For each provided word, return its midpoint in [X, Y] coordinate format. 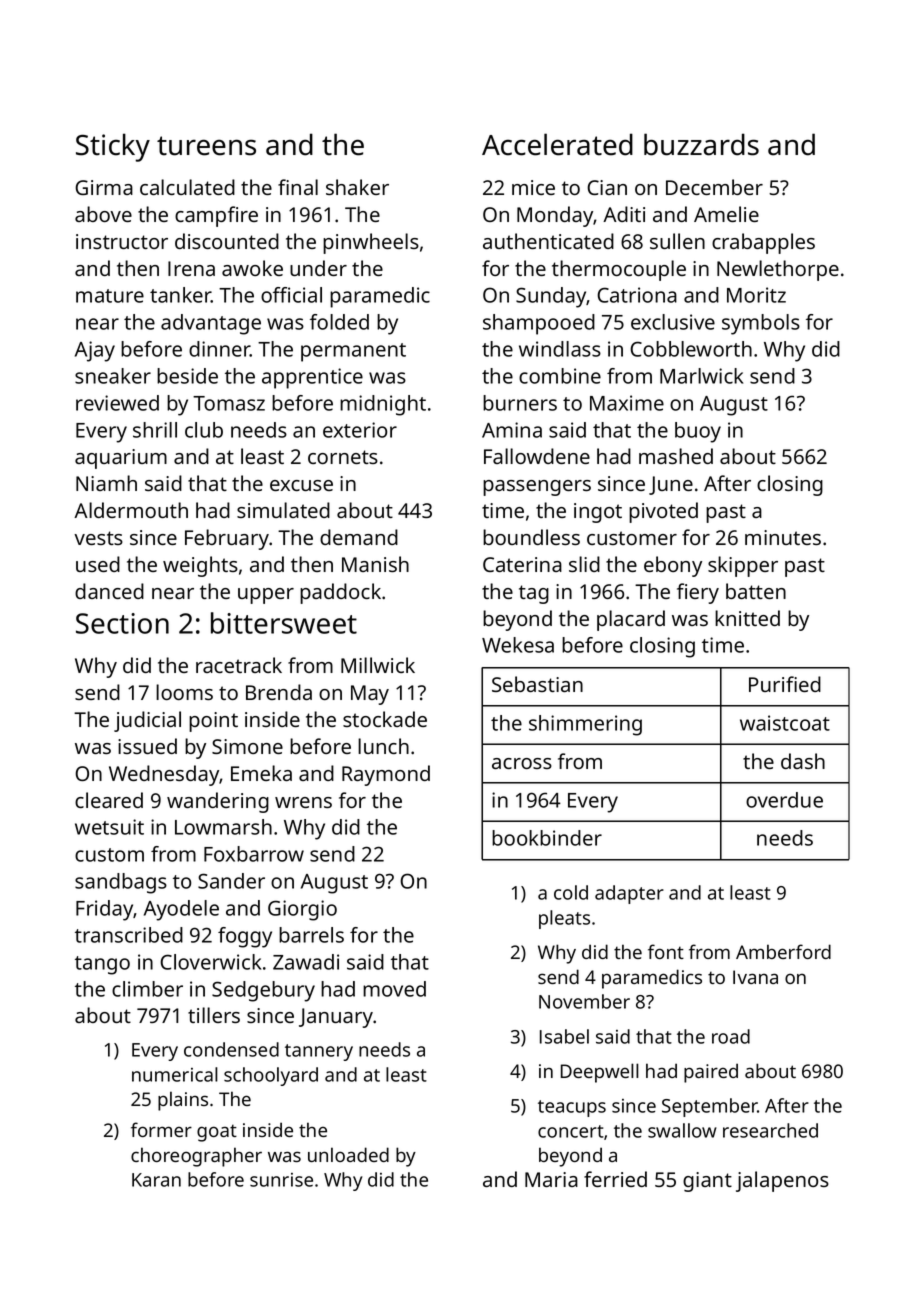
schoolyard [271, 1076]
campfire [216, 216]
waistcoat [785, 723]
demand [359, 537]
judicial [147, 721]
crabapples [763, 243]
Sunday [551, 297]
